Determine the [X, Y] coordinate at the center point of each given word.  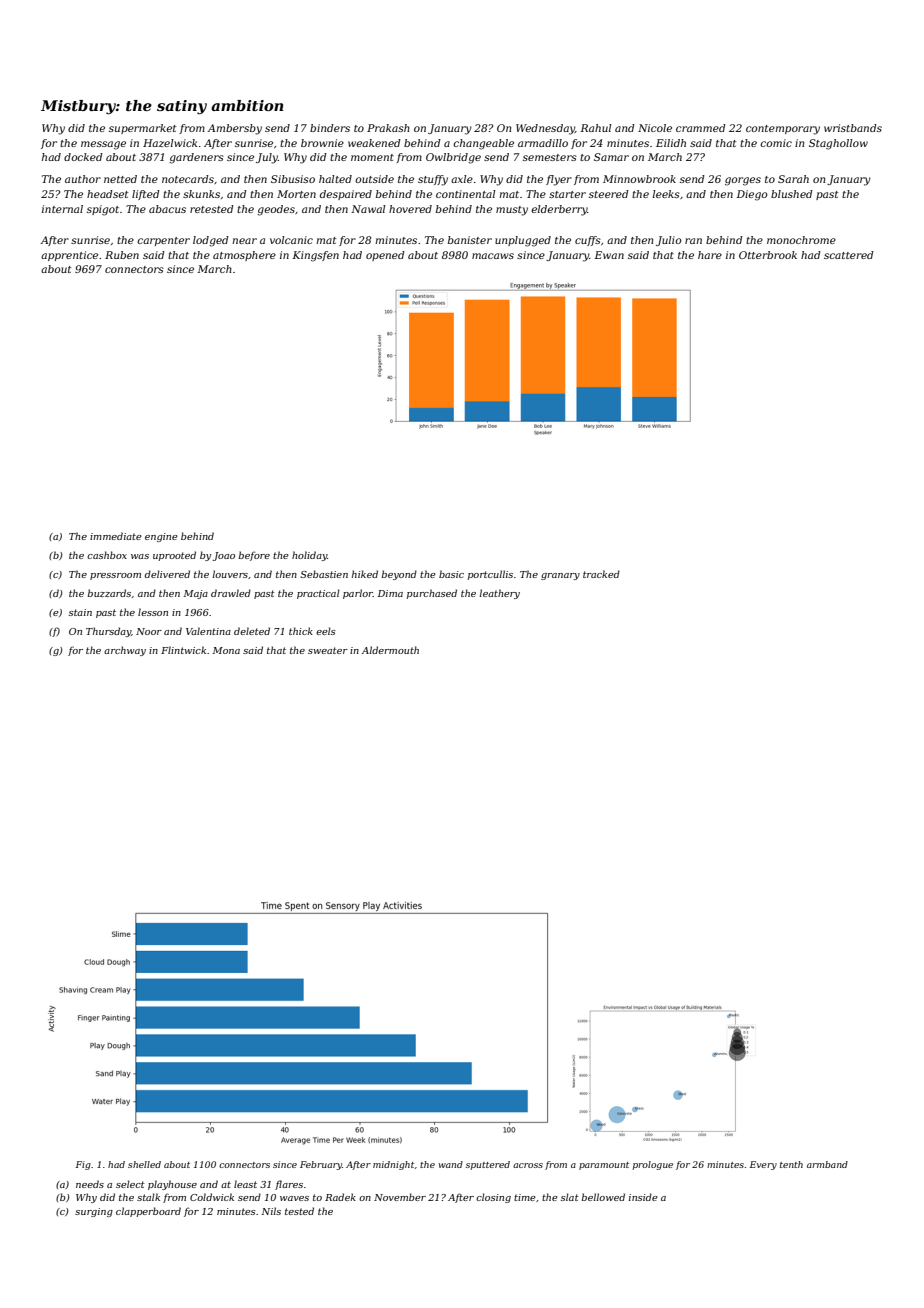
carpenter [163, 241]
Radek [340, 1197]
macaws [493, 256]
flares [289, 1185]
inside [643, 1197]
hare [710, 255]
